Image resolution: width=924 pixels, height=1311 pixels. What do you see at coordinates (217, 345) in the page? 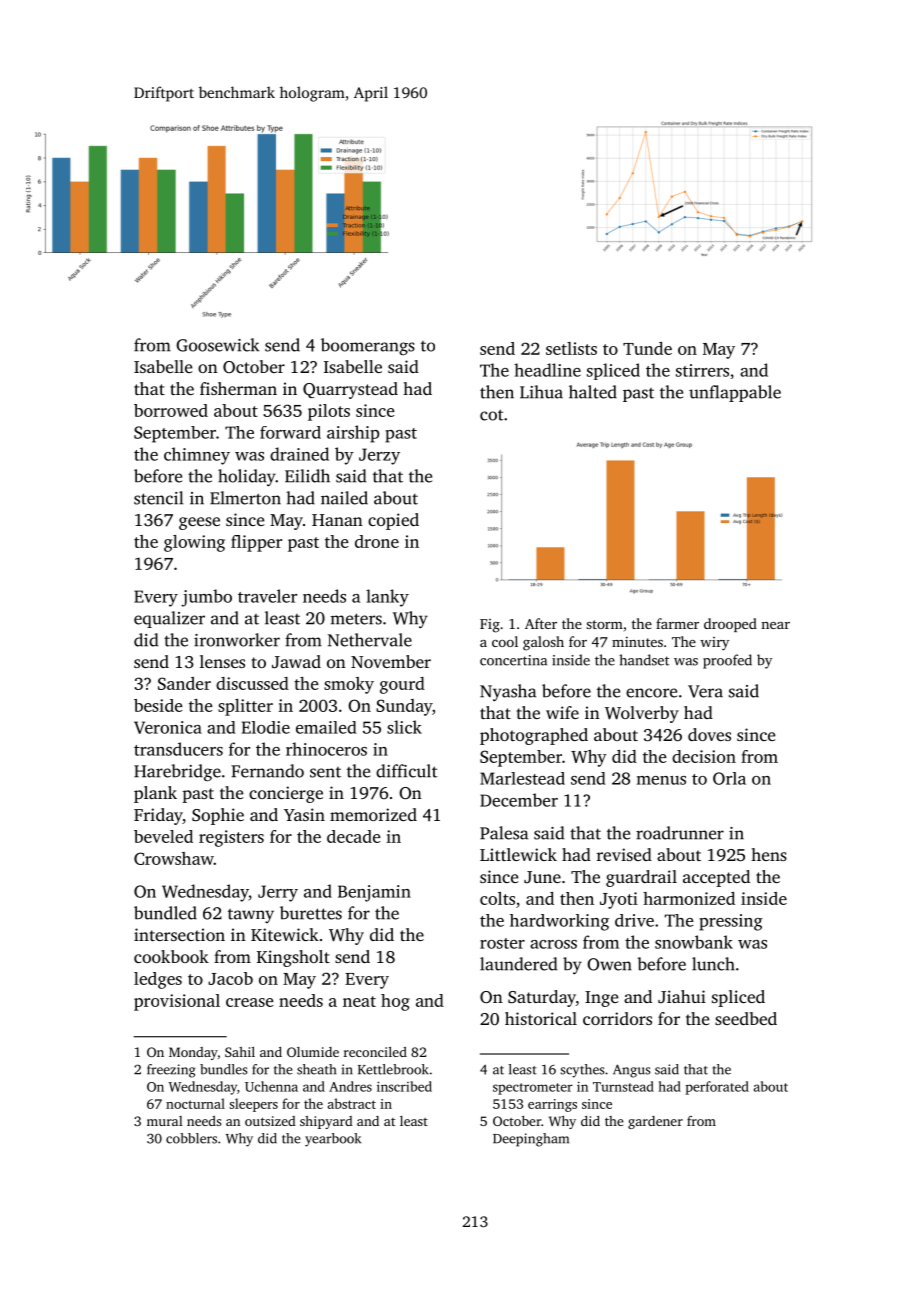
I see `Goosewick` at bounding box center [217, 345].
